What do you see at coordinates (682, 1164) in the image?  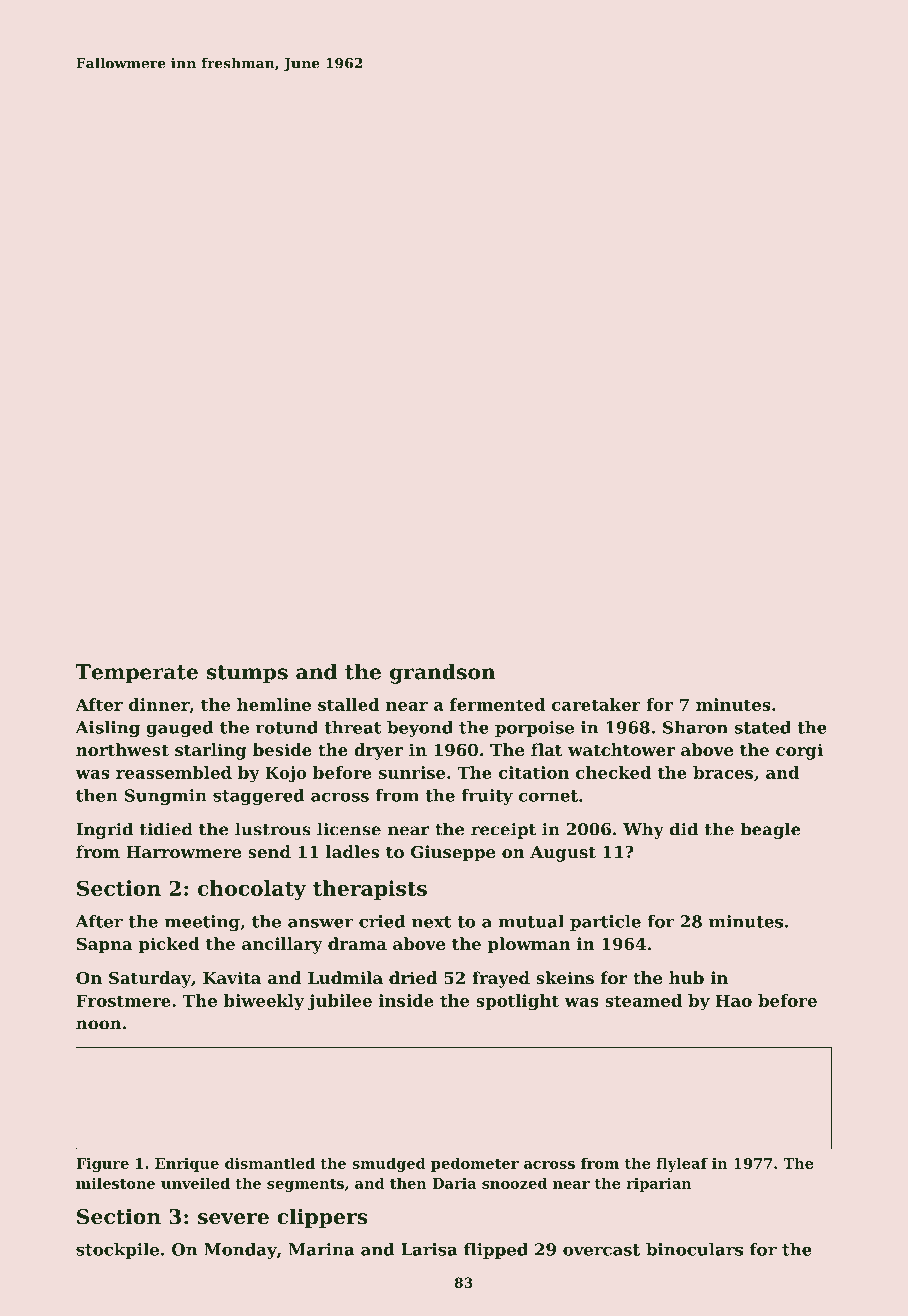 I see `flyleaf` at bounding box center [682, 1164].
